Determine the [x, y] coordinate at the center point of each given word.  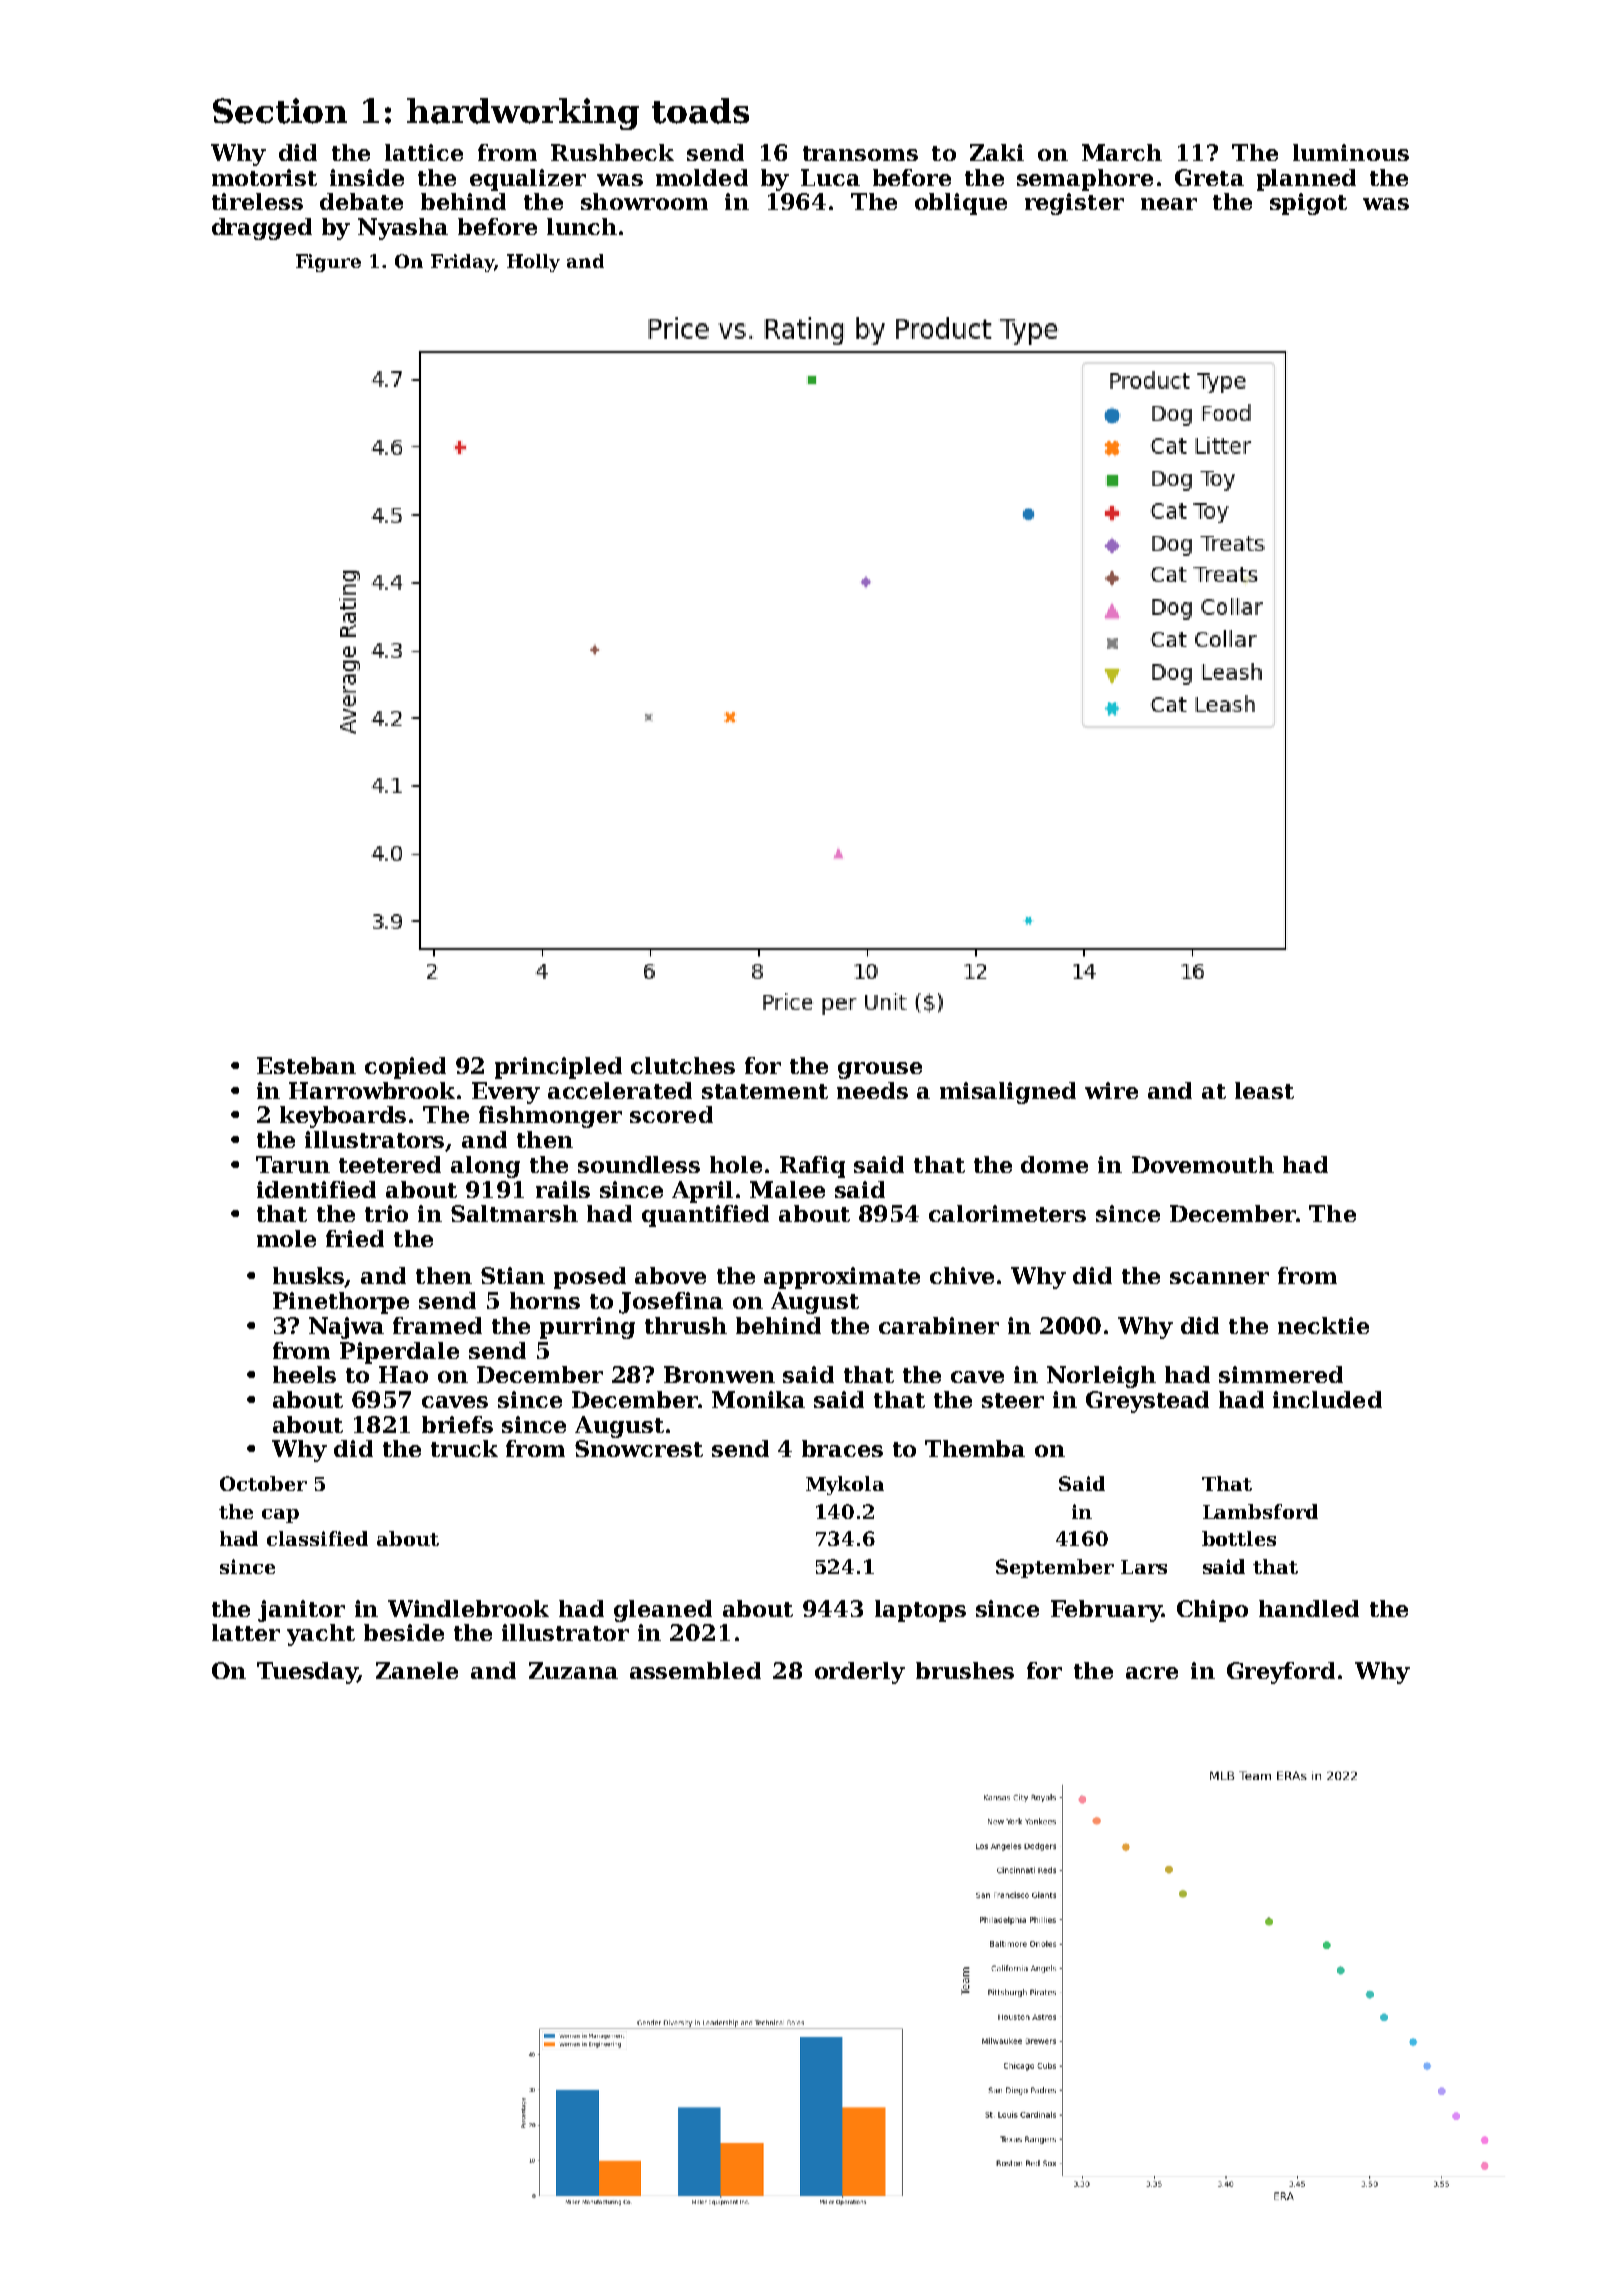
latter [246, 1632]
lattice [424, 152]
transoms [860, 153]
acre [1152, 1673]
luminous [1351, 152]
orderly [860, 1673]
